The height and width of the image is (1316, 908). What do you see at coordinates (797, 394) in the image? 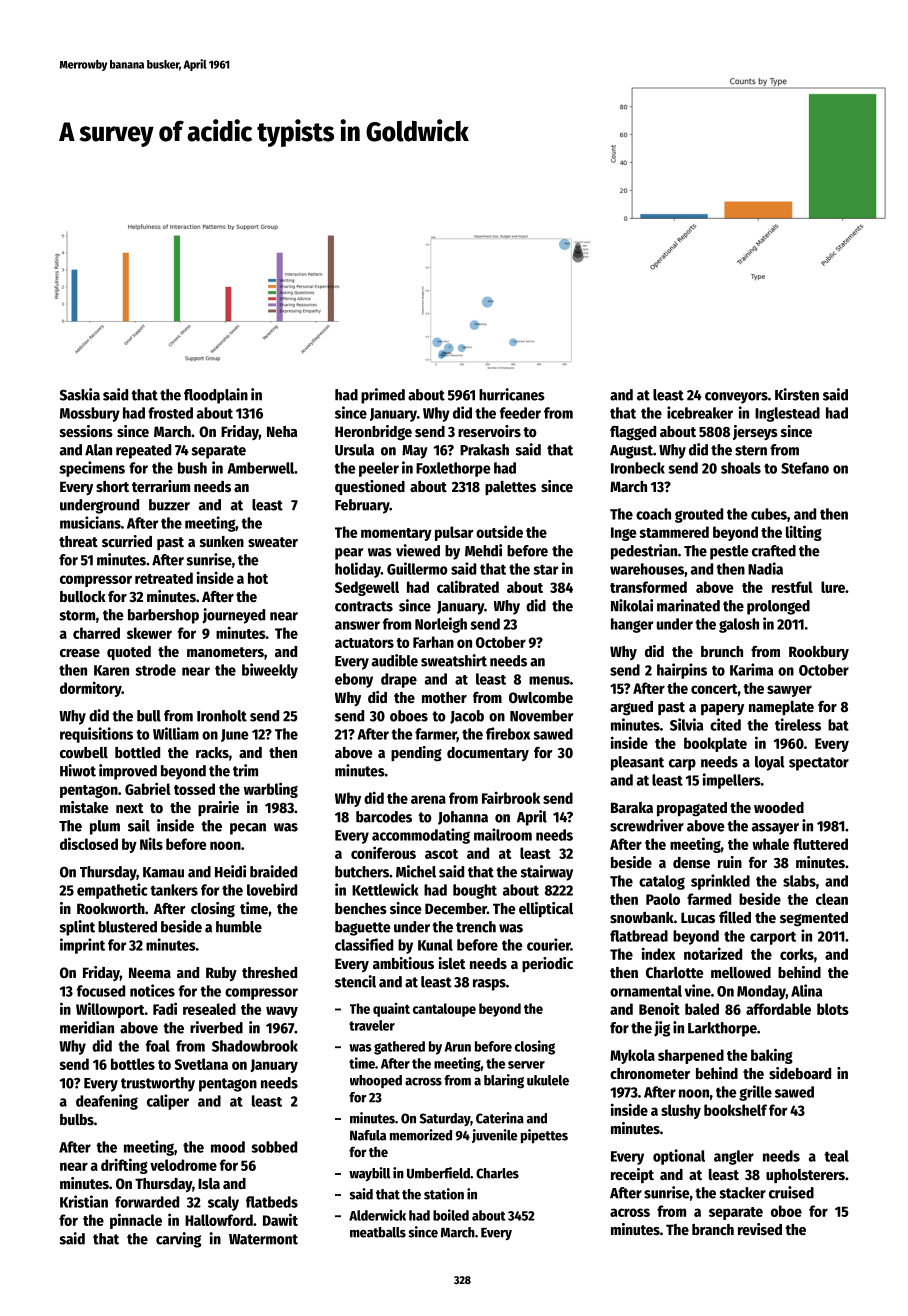
I see `Kirsten` at bounding box center [797, 394].
